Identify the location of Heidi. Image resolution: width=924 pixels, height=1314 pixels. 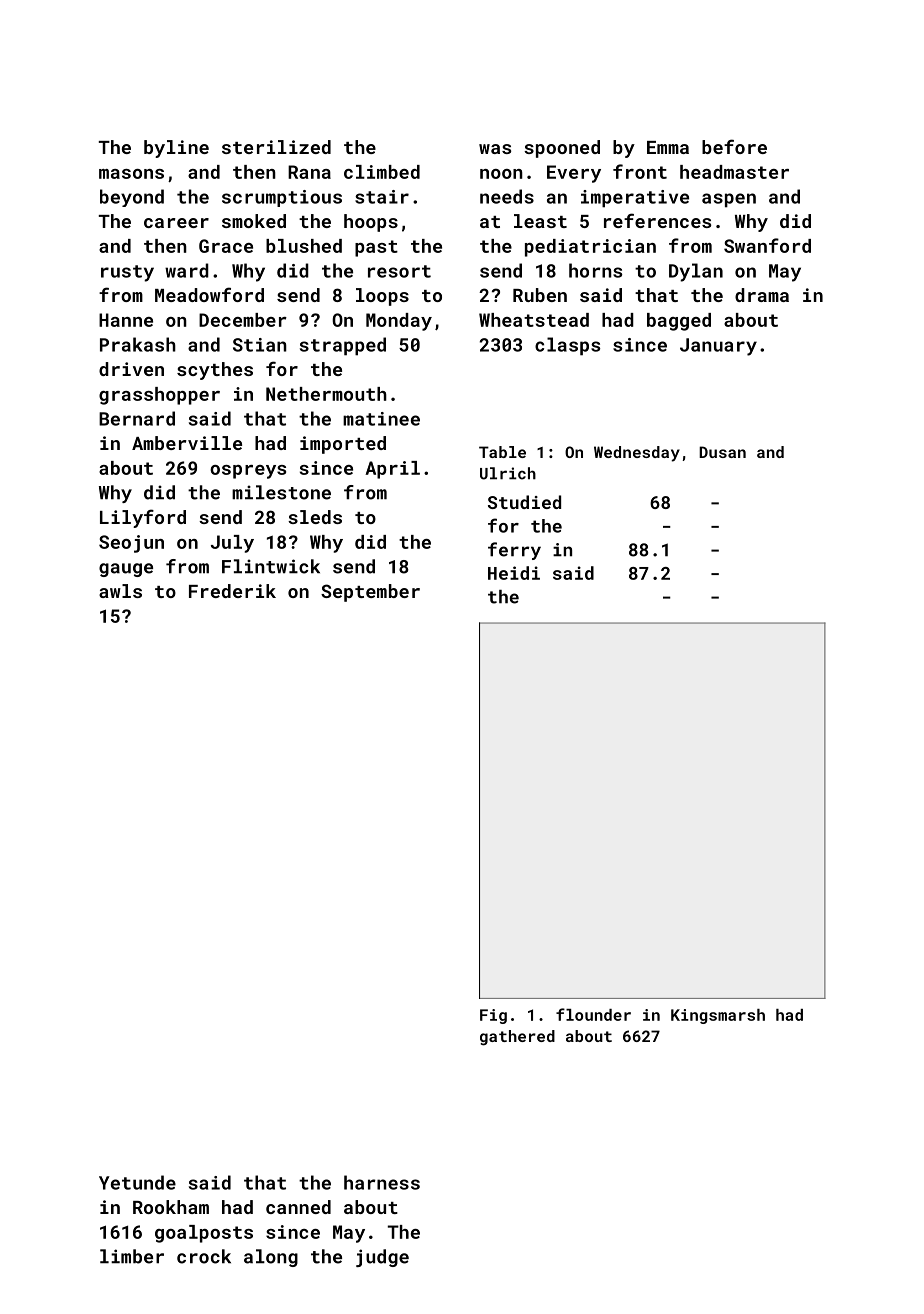
(514, 573).
